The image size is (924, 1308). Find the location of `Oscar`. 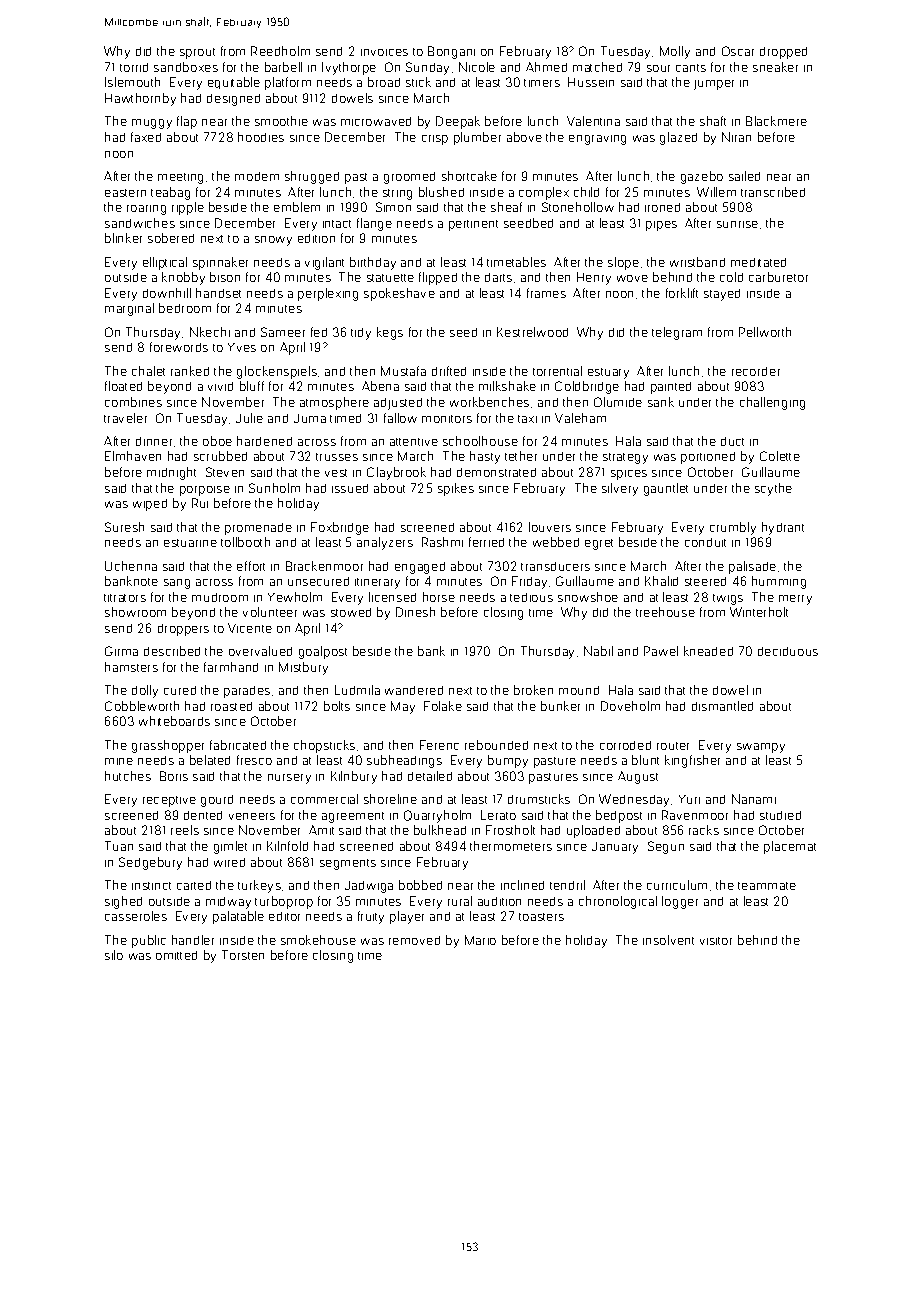

Oscar is located at coordinates (738, 51).
